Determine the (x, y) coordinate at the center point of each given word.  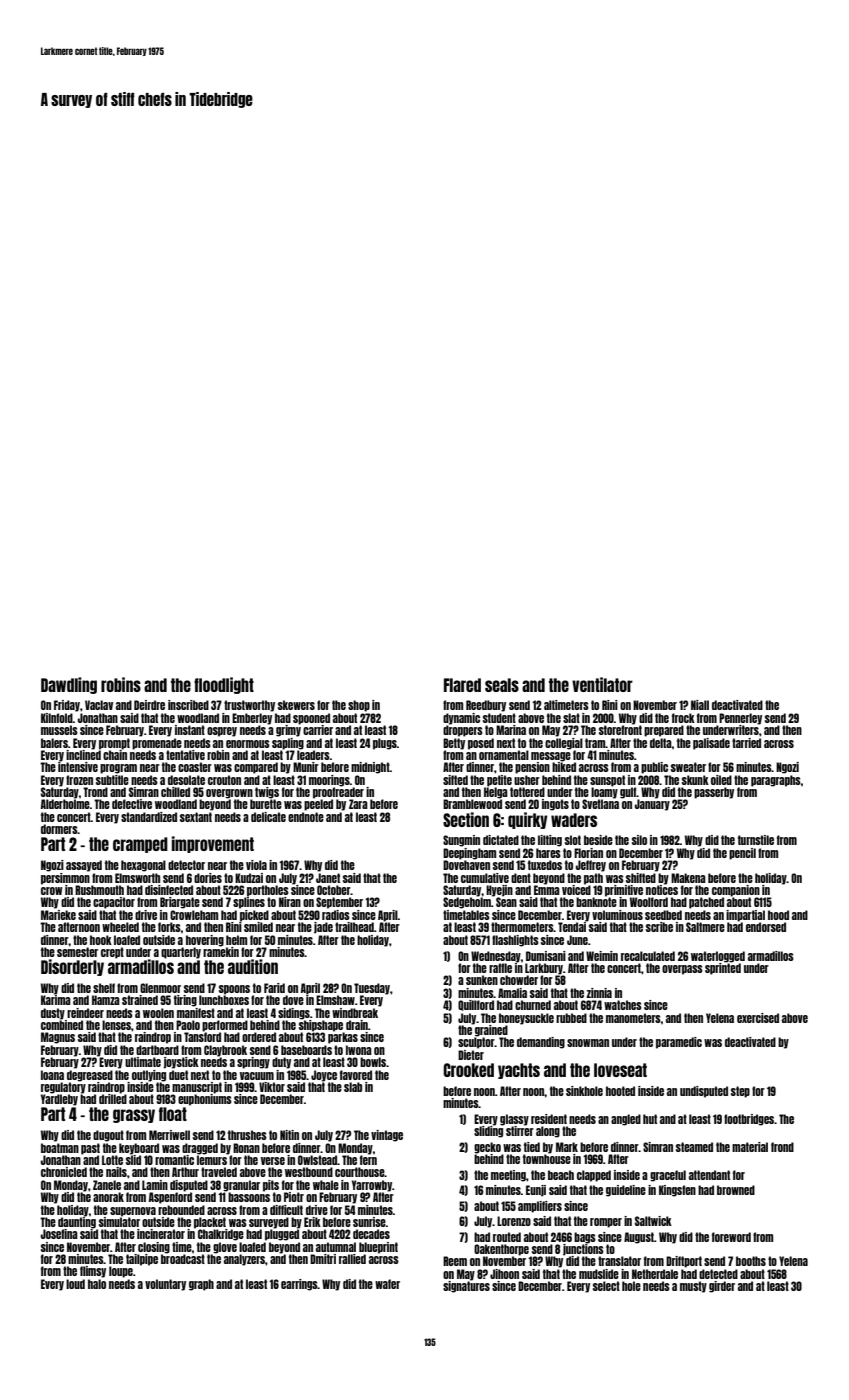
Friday (67, 706)
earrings (299, 1285)
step (740, 1092)
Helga (496, 793)
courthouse (360, 1172)
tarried (746, 743)
